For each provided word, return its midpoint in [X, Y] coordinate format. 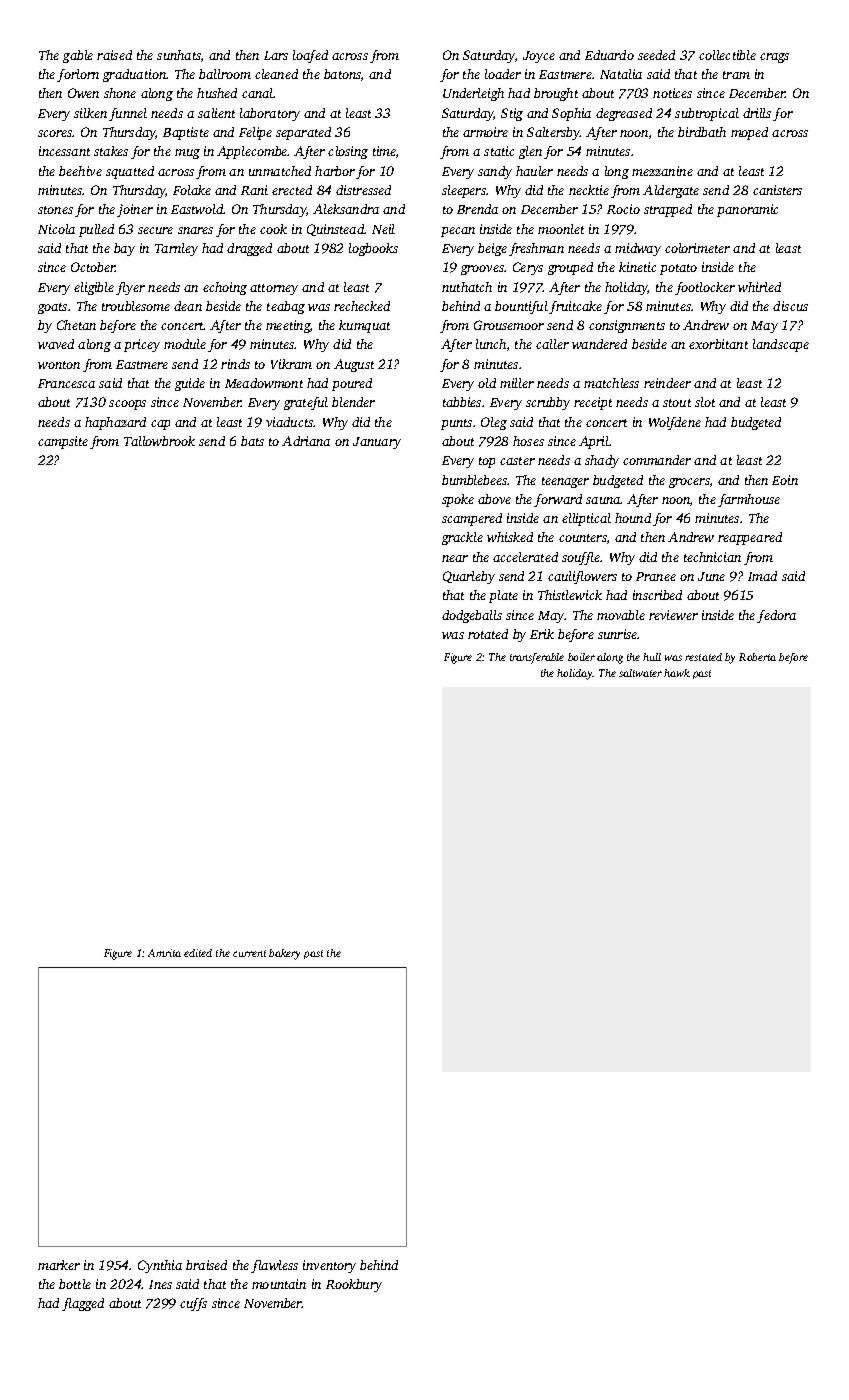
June [711, 576]
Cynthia [160, 1266]
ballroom [225, 74]
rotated [488, 634]
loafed [310, 56]
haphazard [115, 423]
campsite [63, 442]
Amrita [164, 953]
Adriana [306, 441]
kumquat [364, 326]
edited [198, 953]
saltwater [640, 673]
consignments [627, 326]
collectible [727, 55]
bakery [284, 954]
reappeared [750, 538]
